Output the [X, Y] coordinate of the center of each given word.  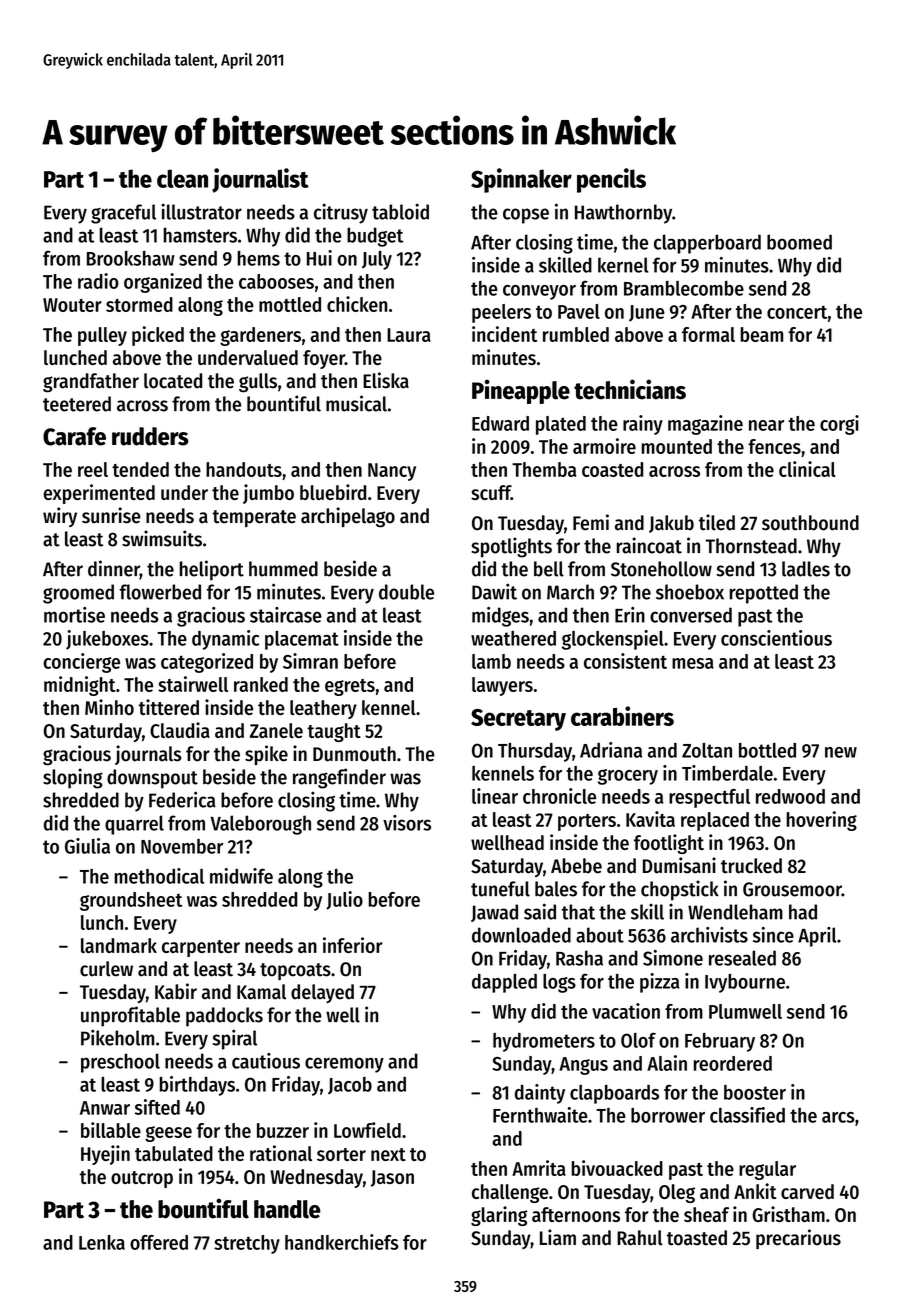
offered [159, 1242]
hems [258, 258]
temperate [254, 518]
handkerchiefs [342, 1242]
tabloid [400, 211]
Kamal [261, 992]
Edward [500, 423]
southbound [810, 523]
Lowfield [367, 1130]
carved [807, 1191]
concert [797, 312]
